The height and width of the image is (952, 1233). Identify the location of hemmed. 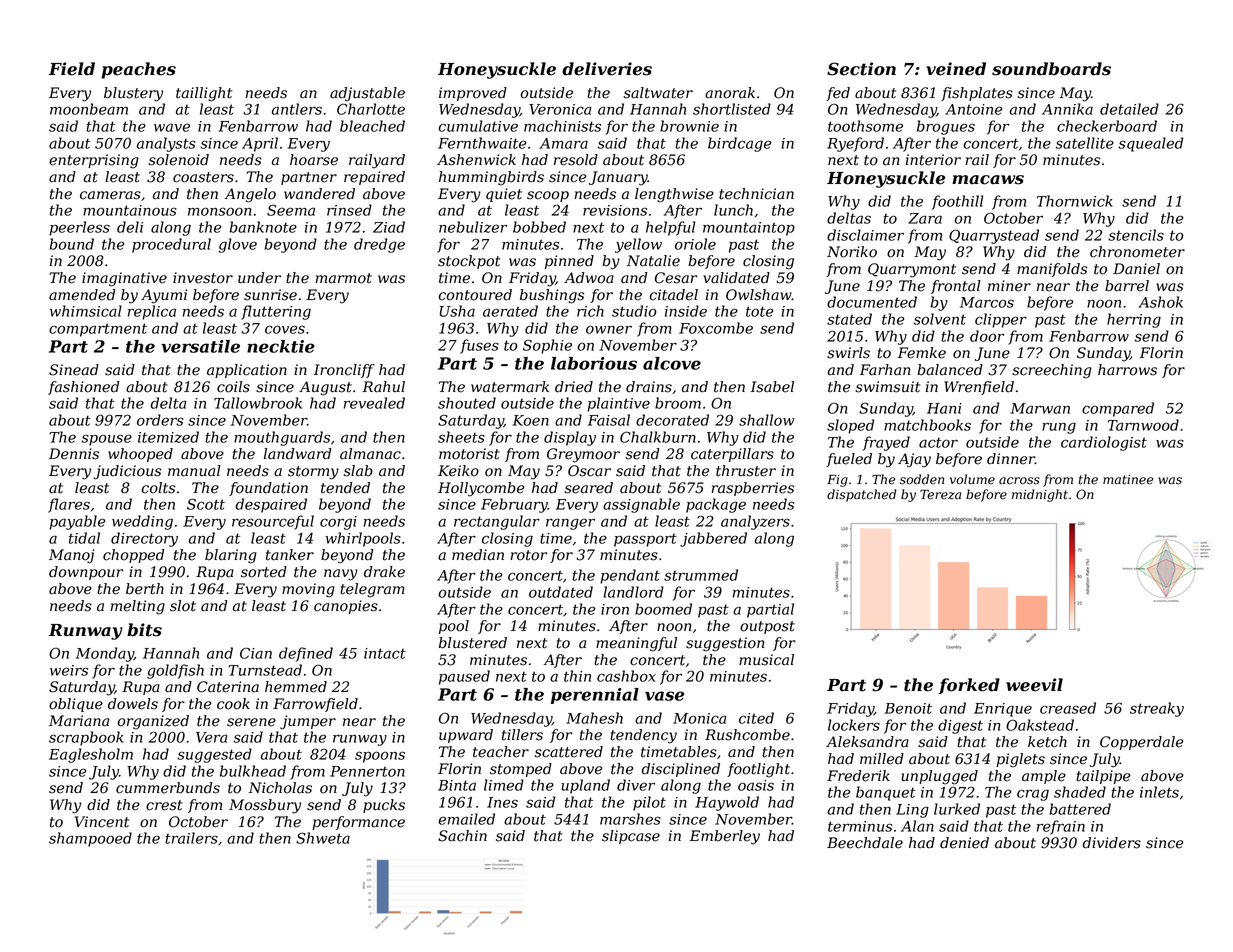
(296, 687).
